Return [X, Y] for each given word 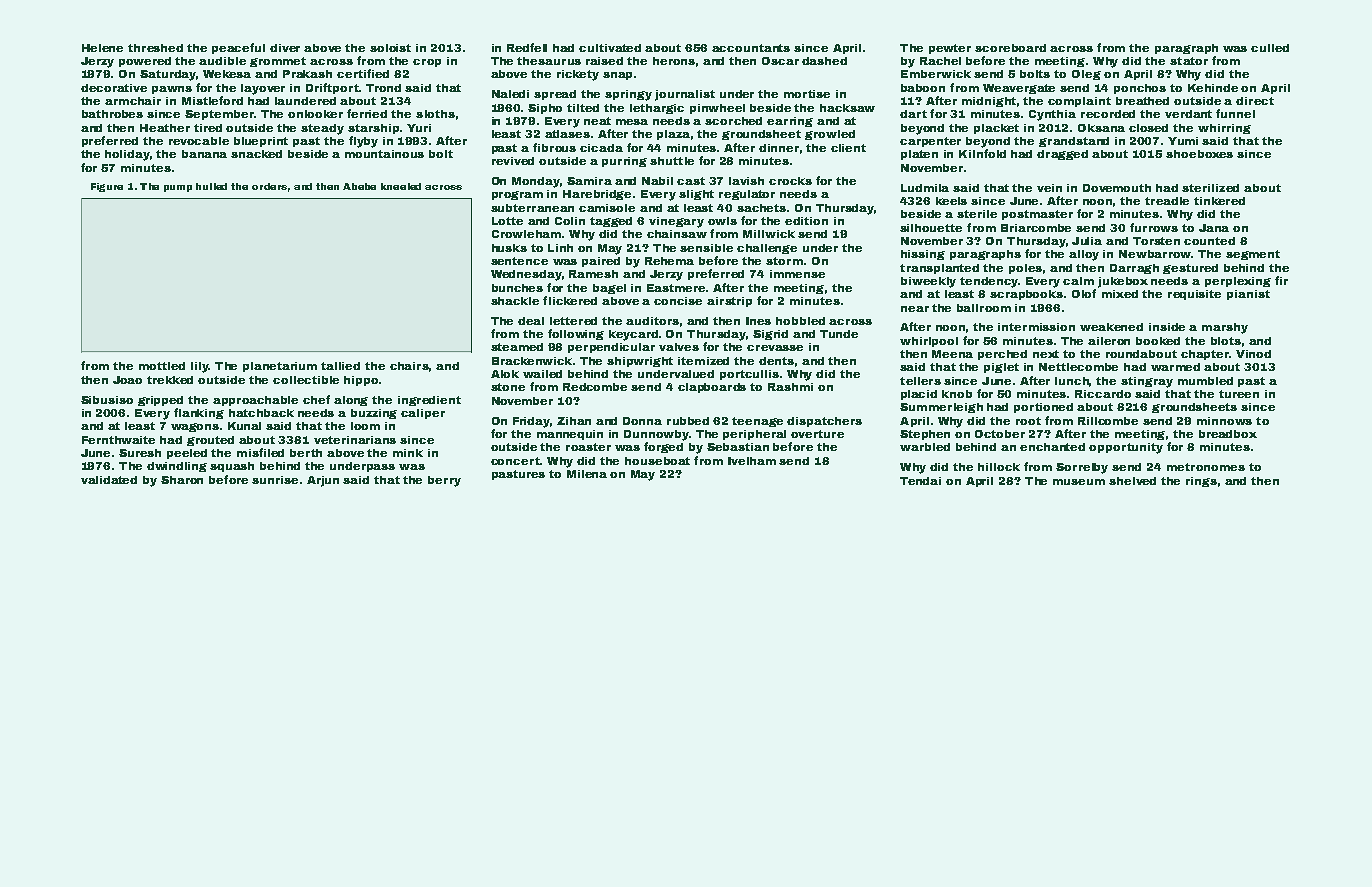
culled [1270, 48]
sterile [977, 214]
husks [509, 248]
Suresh [140, 453]
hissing [923, 255]
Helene [102, 48]
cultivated [610, 48]
